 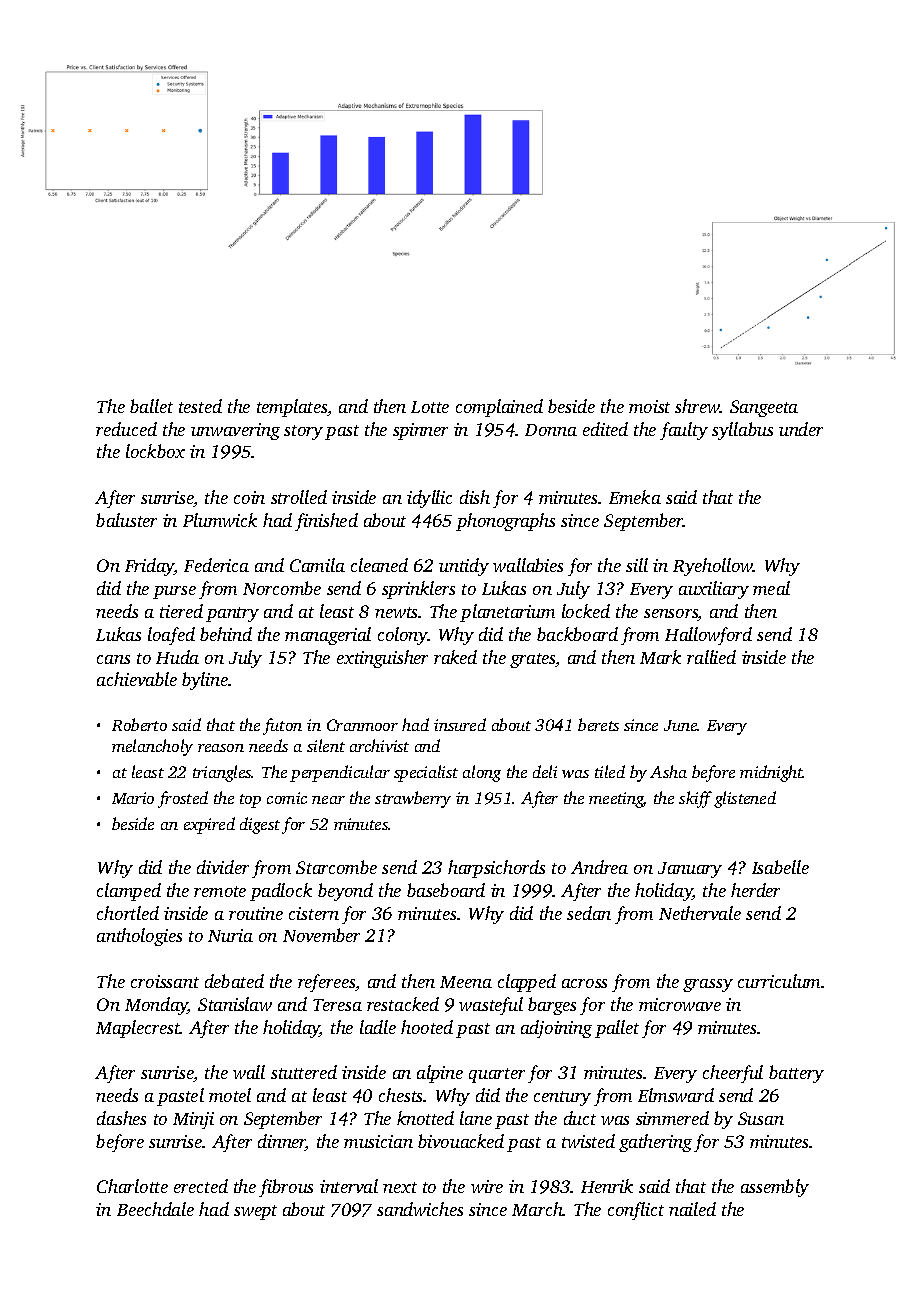 What do you see at coordinates (684, 431) in the screenshot?
I see `faulty` at bounding box center [684, 431].
